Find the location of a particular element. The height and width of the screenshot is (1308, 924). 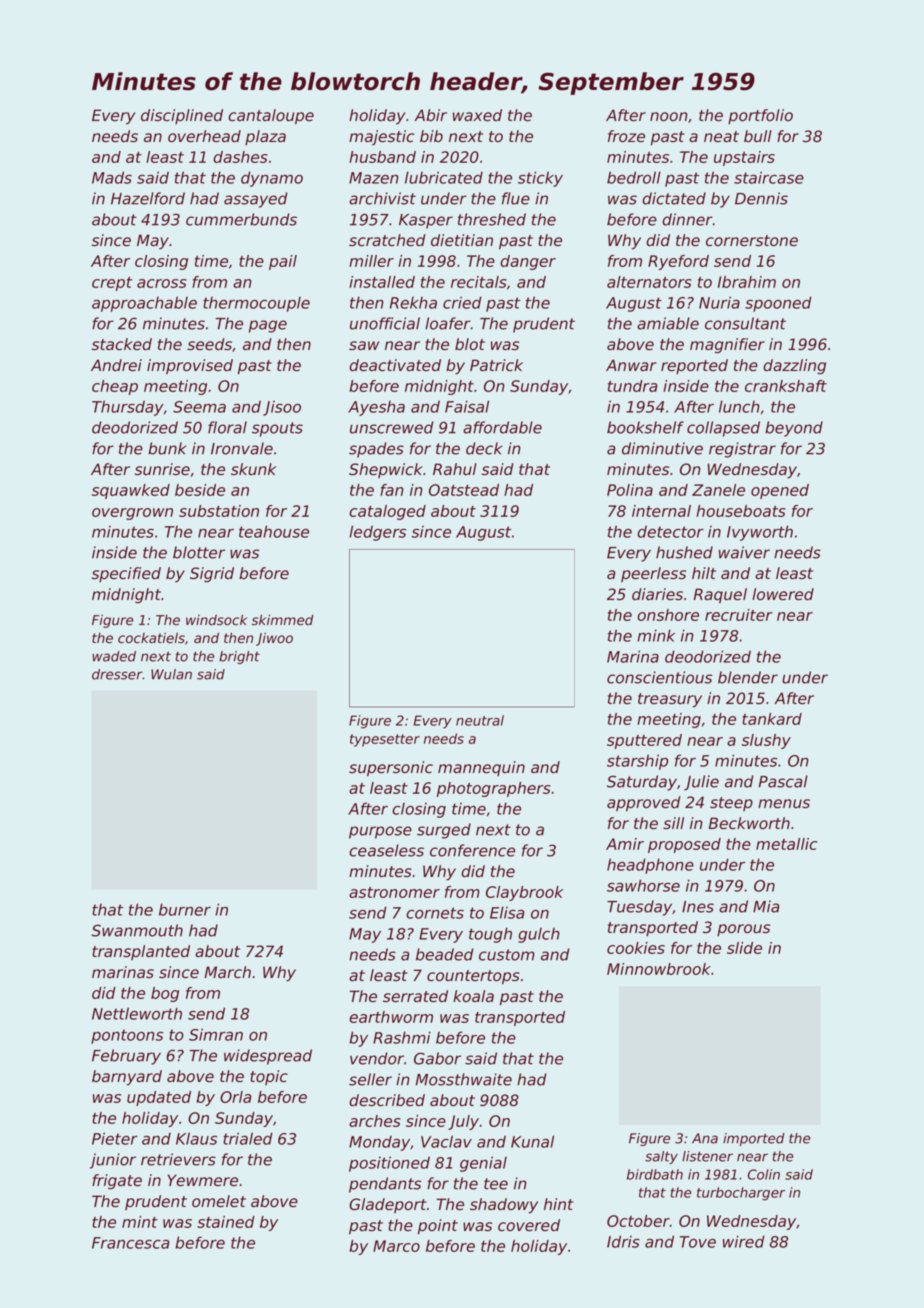

shadowy is located at coordinates (504, 1206).
